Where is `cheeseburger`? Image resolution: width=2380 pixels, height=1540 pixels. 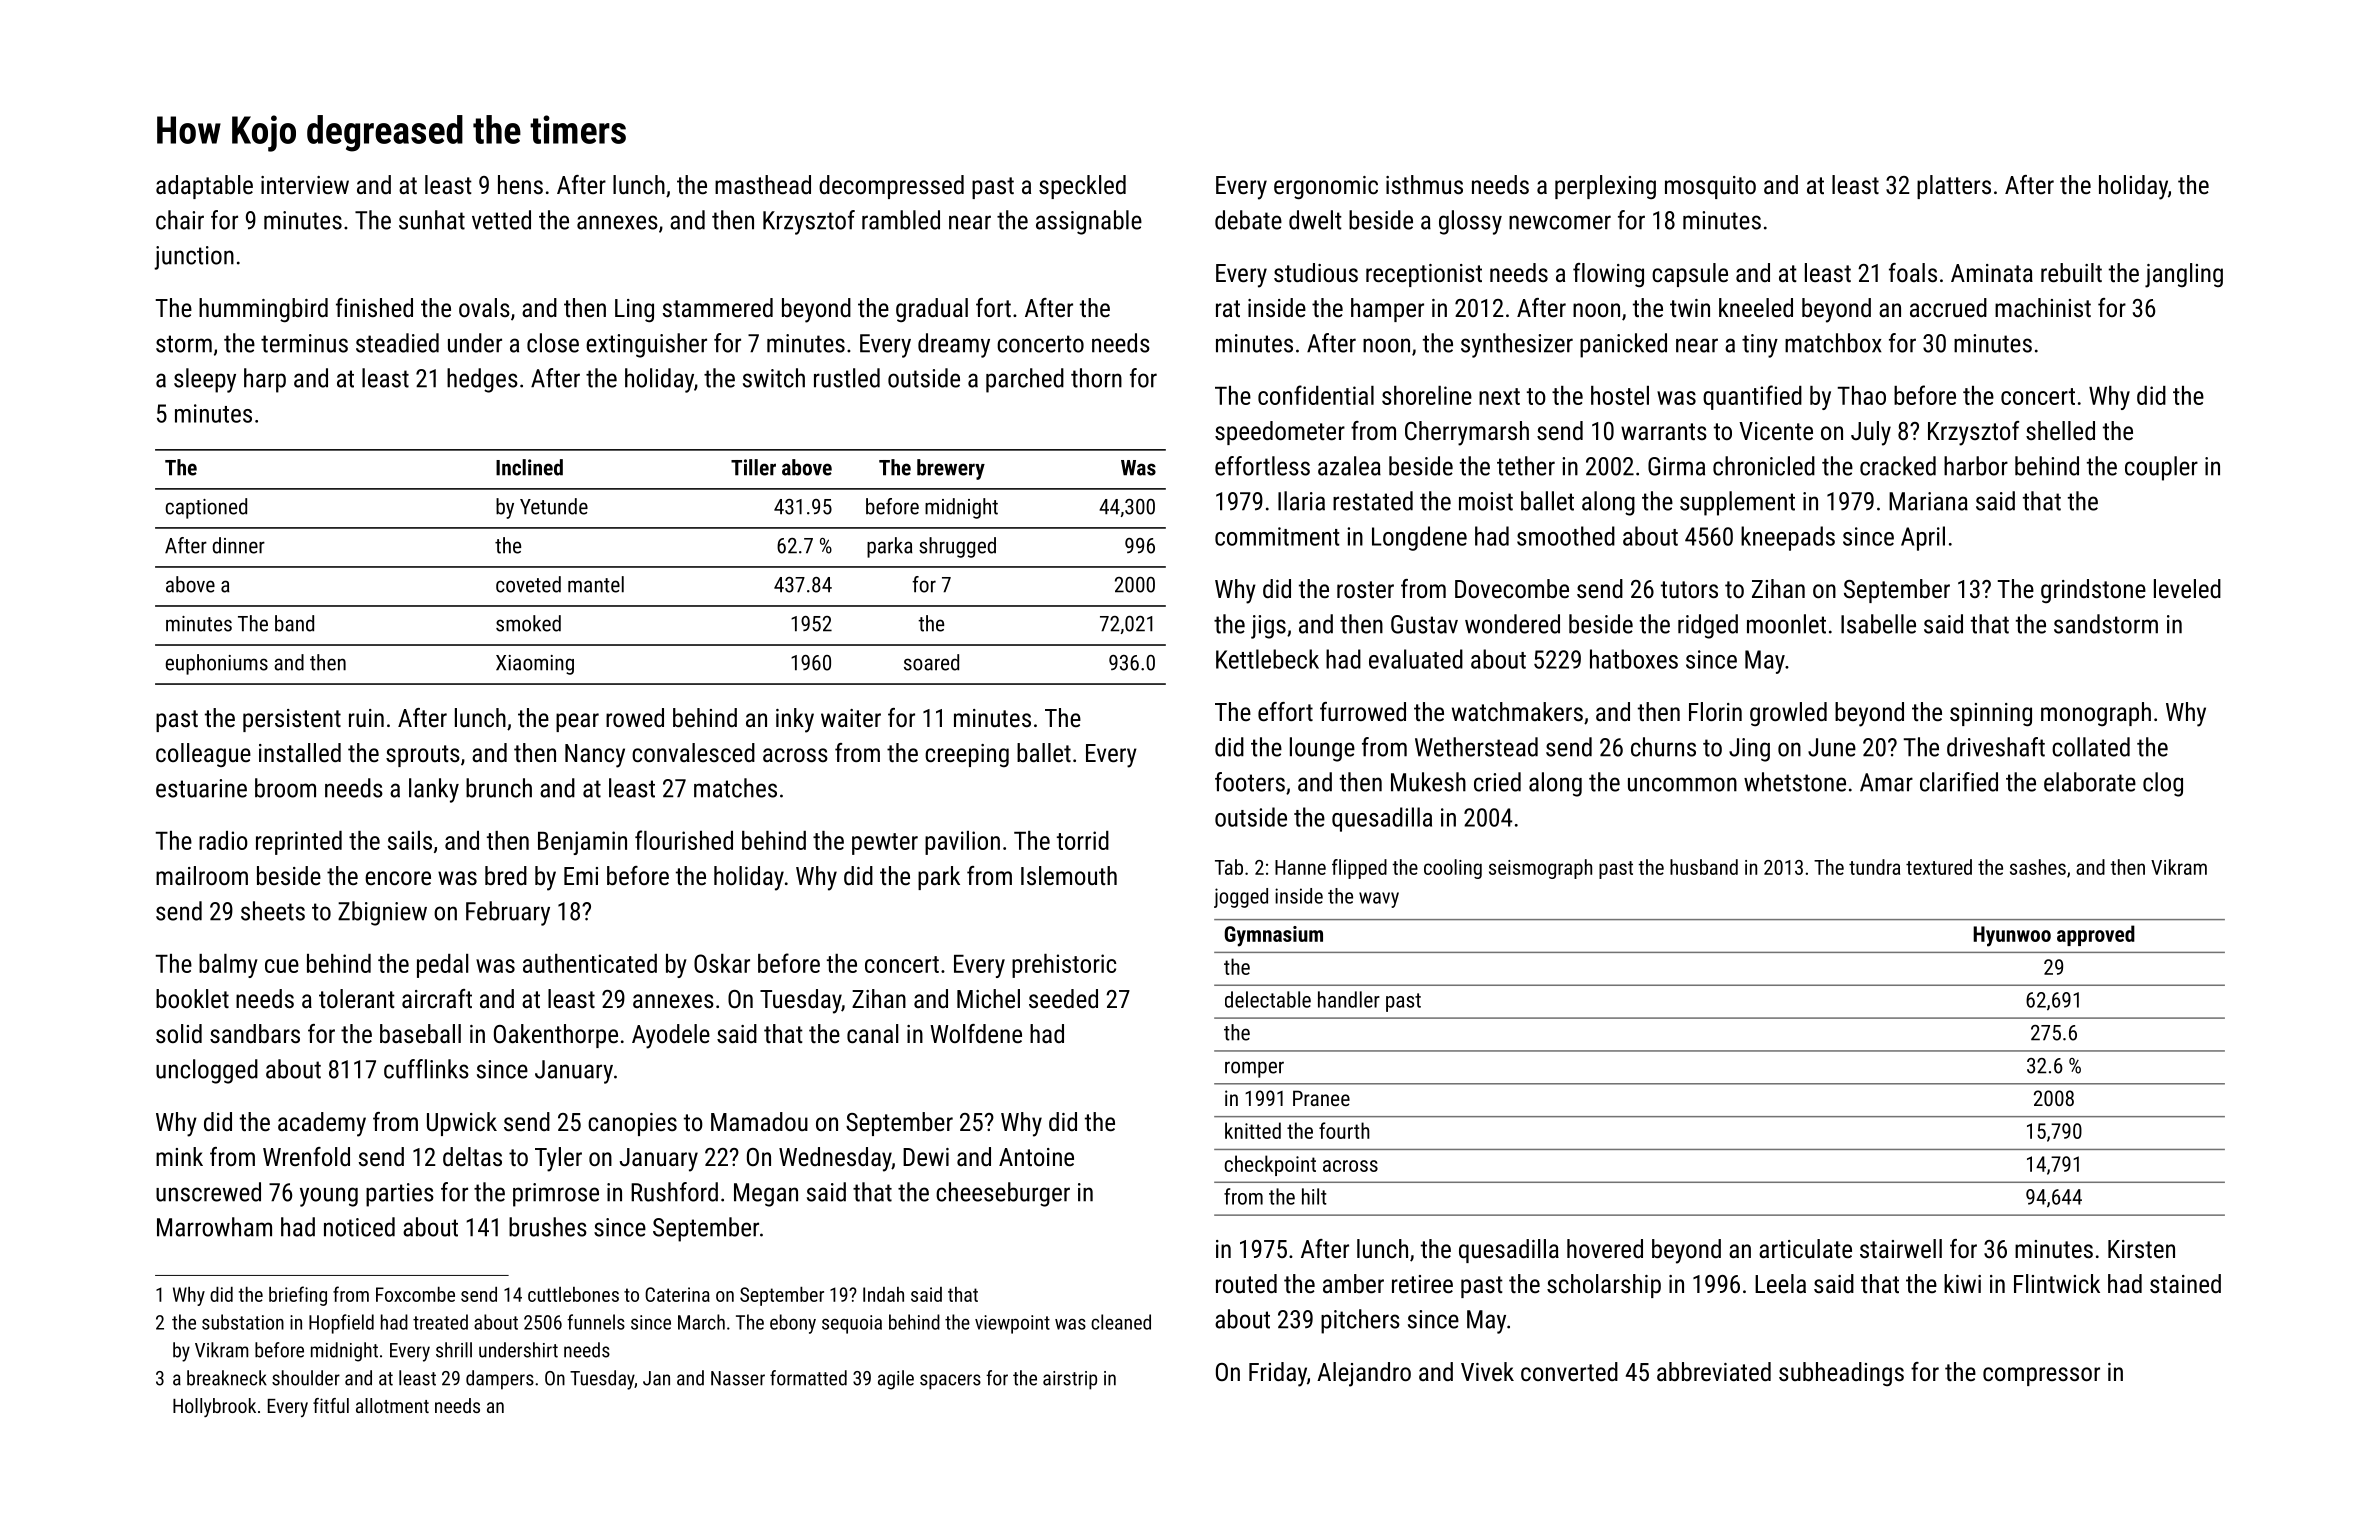 cheeseburger is located at coordinates (1003, 1194).
